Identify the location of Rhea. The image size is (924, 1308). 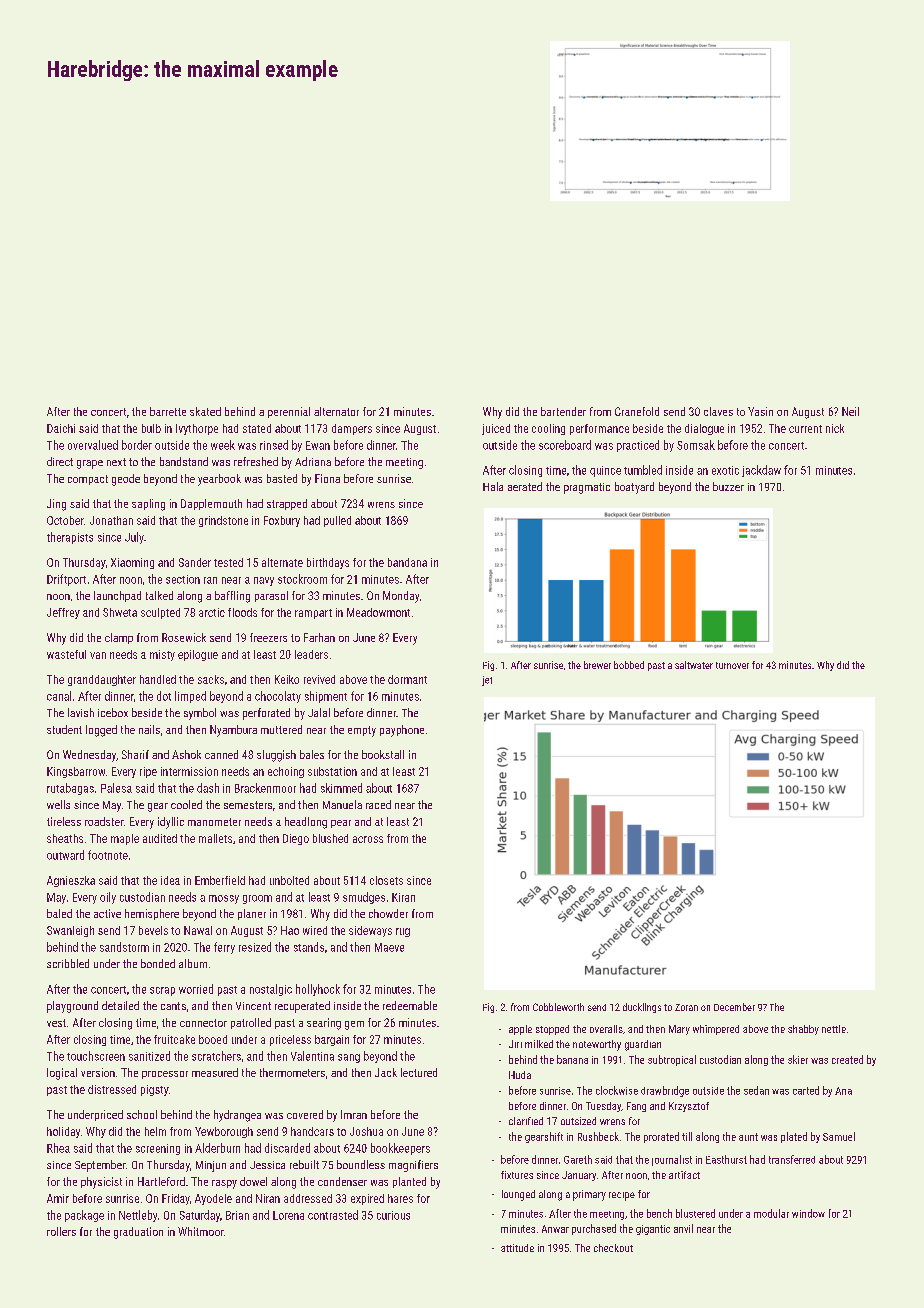
(58, 1148).
